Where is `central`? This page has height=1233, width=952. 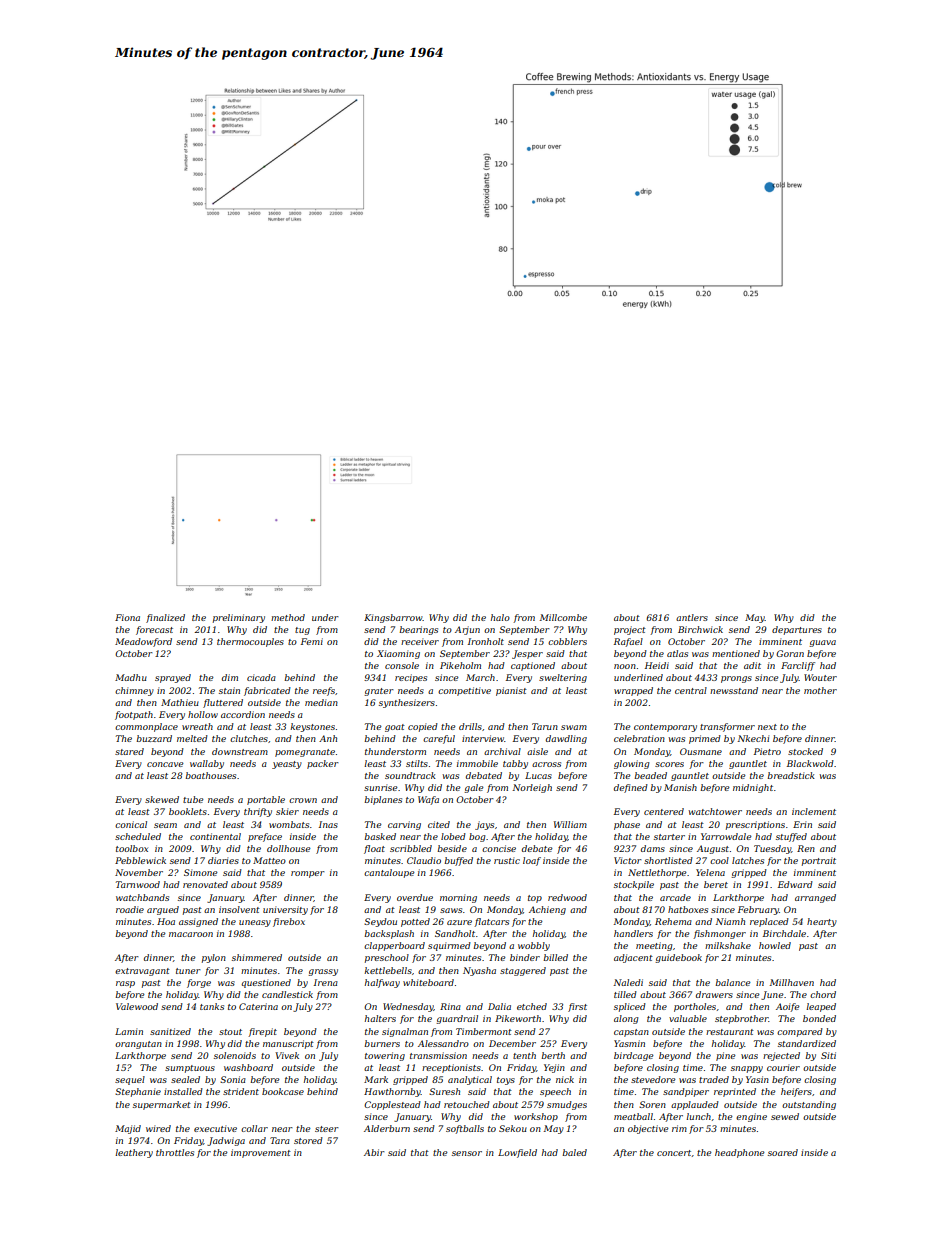 central is located at coordinates (691, 690).
